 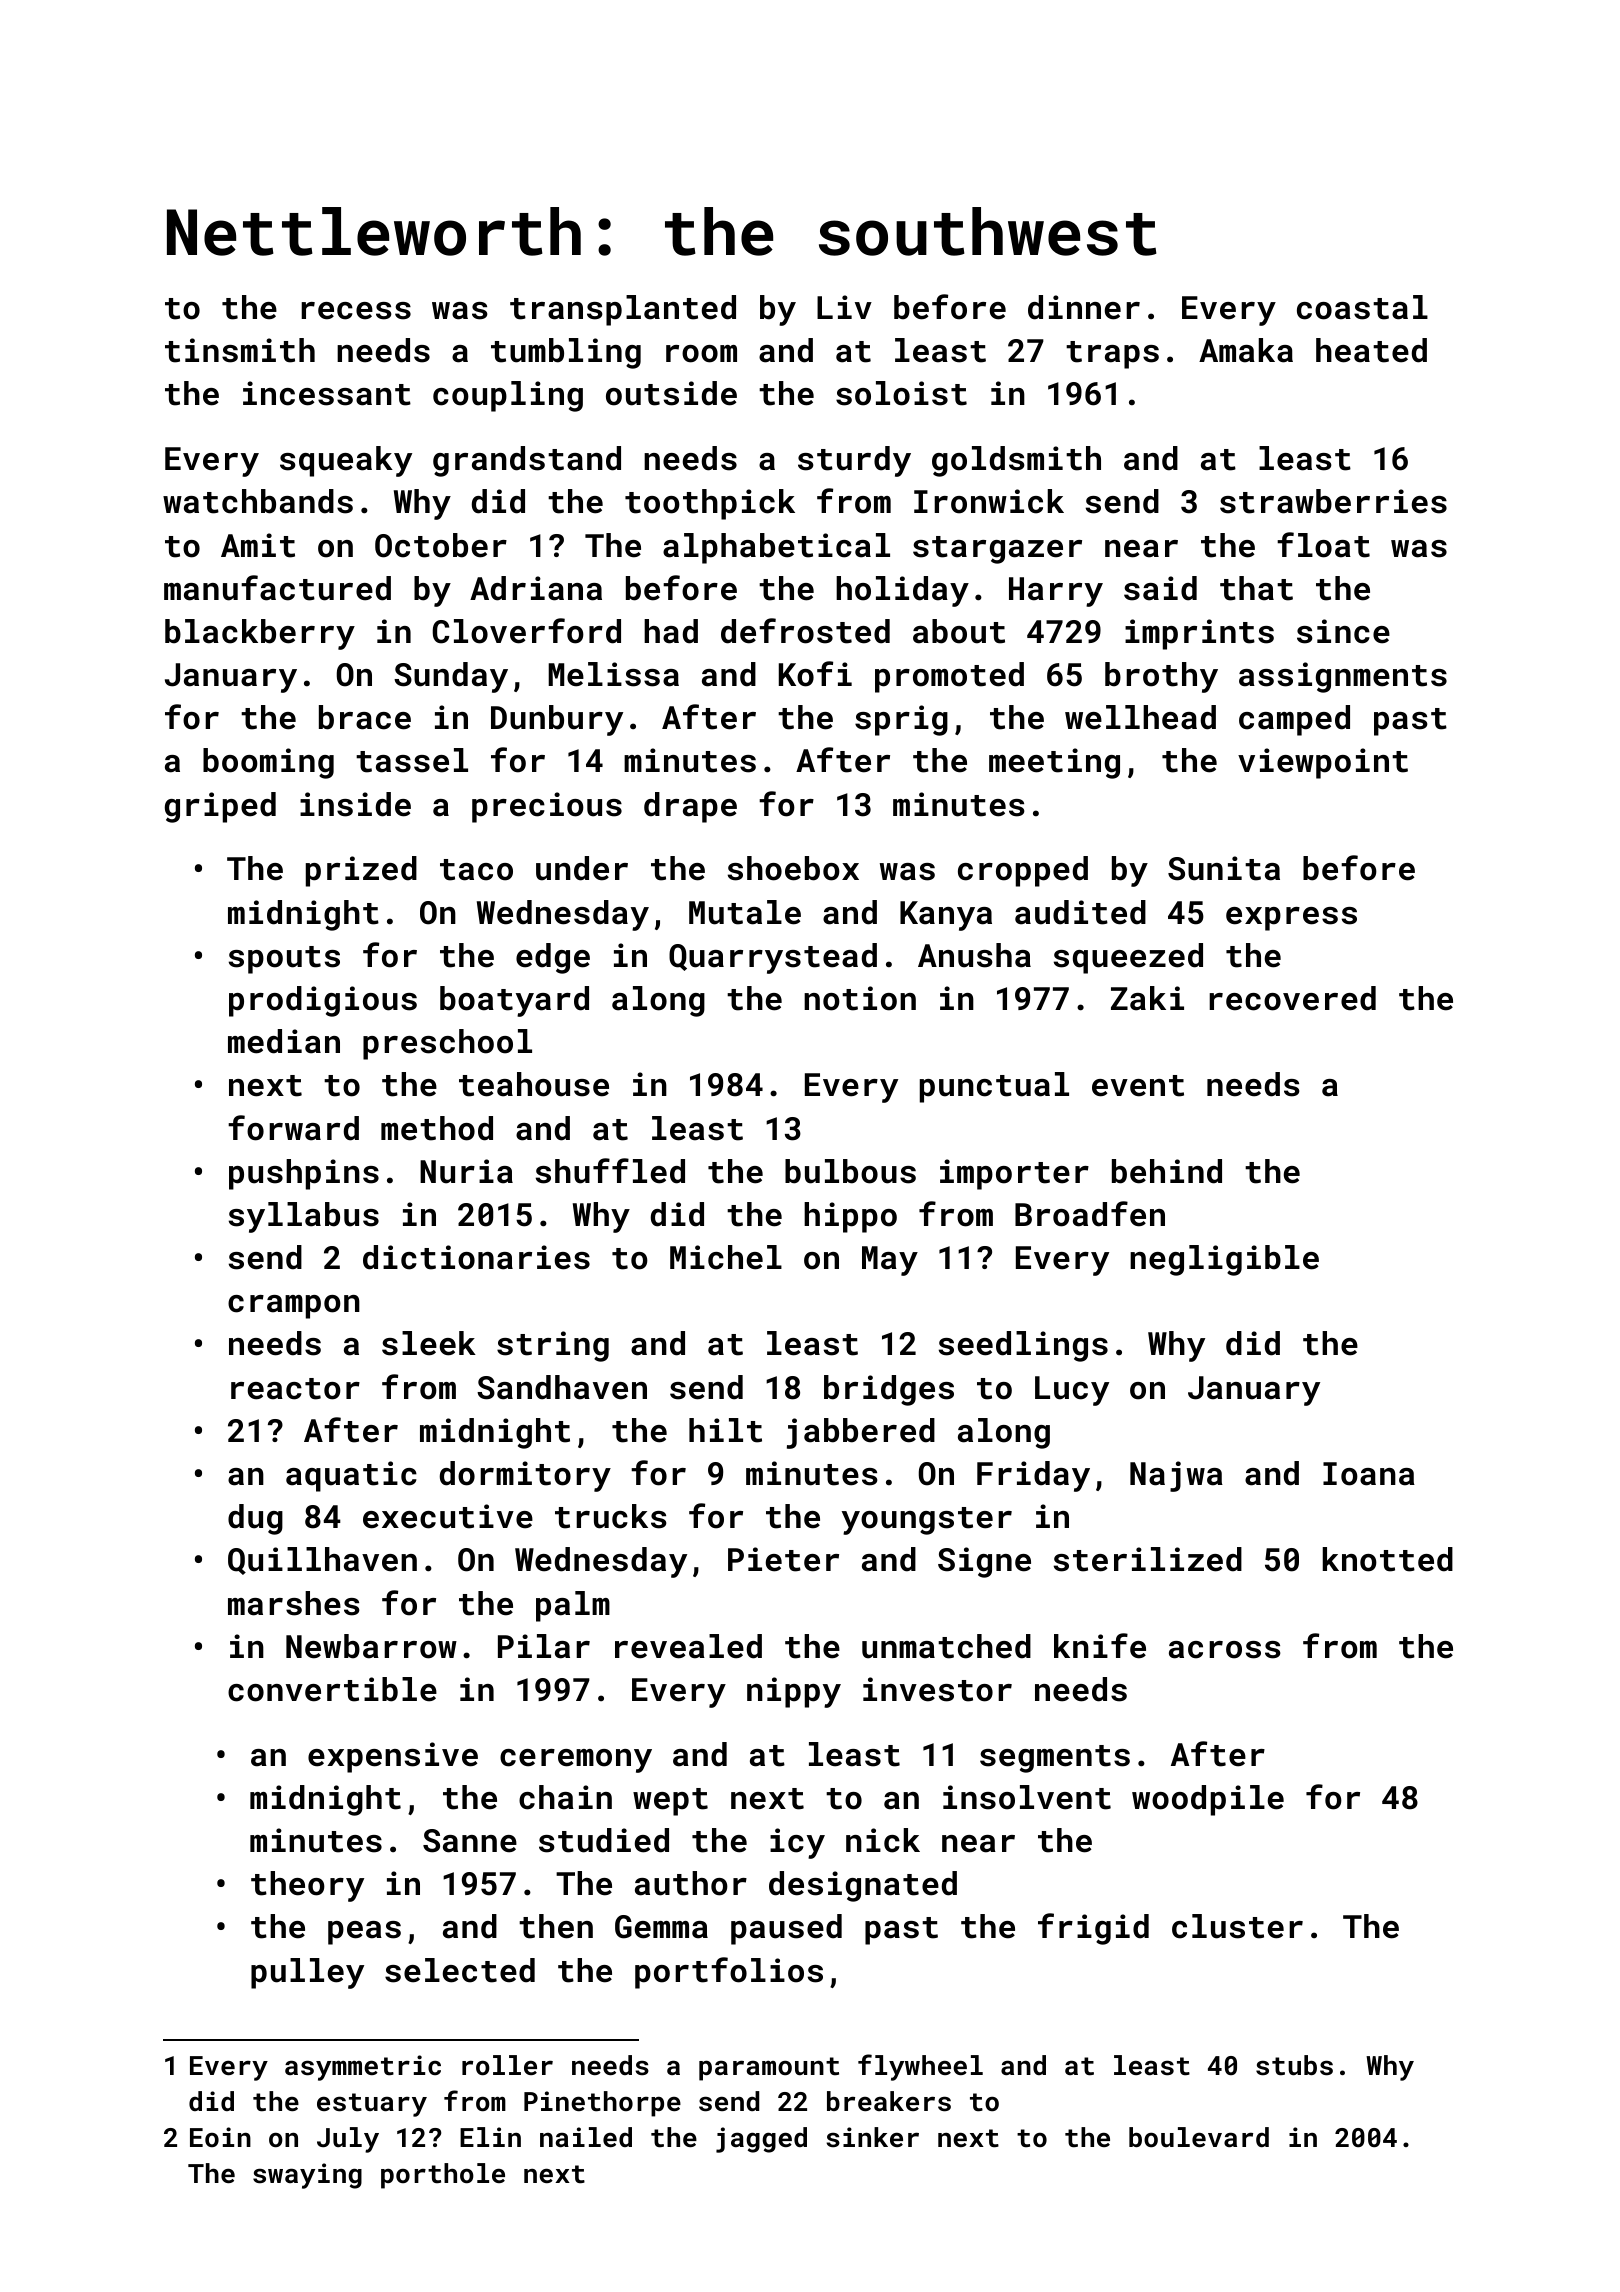 I want to click on coastal, so click(x=1362, y=307).
